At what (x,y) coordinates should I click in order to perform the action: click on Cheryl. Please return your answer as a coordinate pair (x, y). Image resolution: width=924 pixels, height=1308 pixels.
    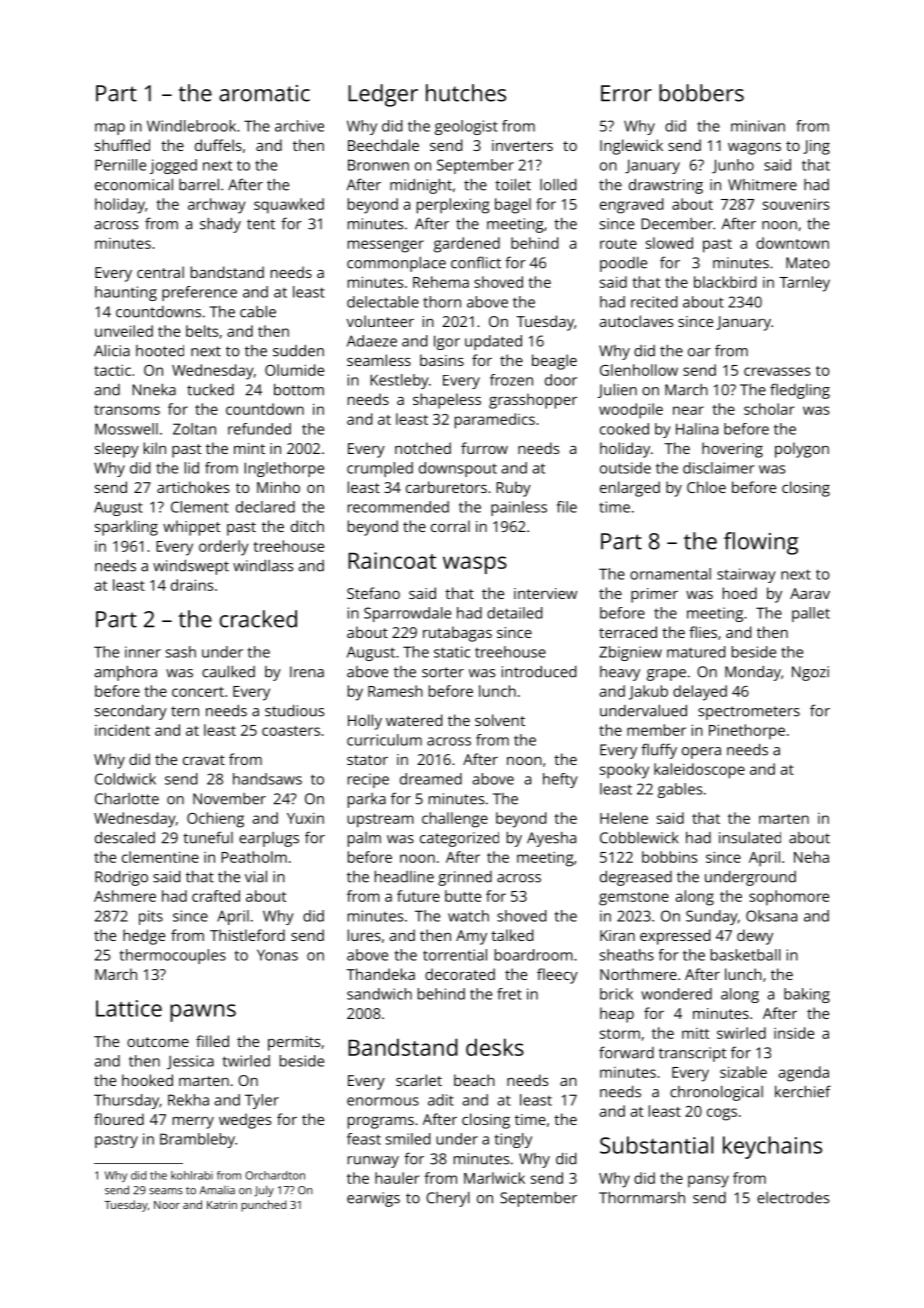
    Looking at the image, I should click on (448, 1199).
